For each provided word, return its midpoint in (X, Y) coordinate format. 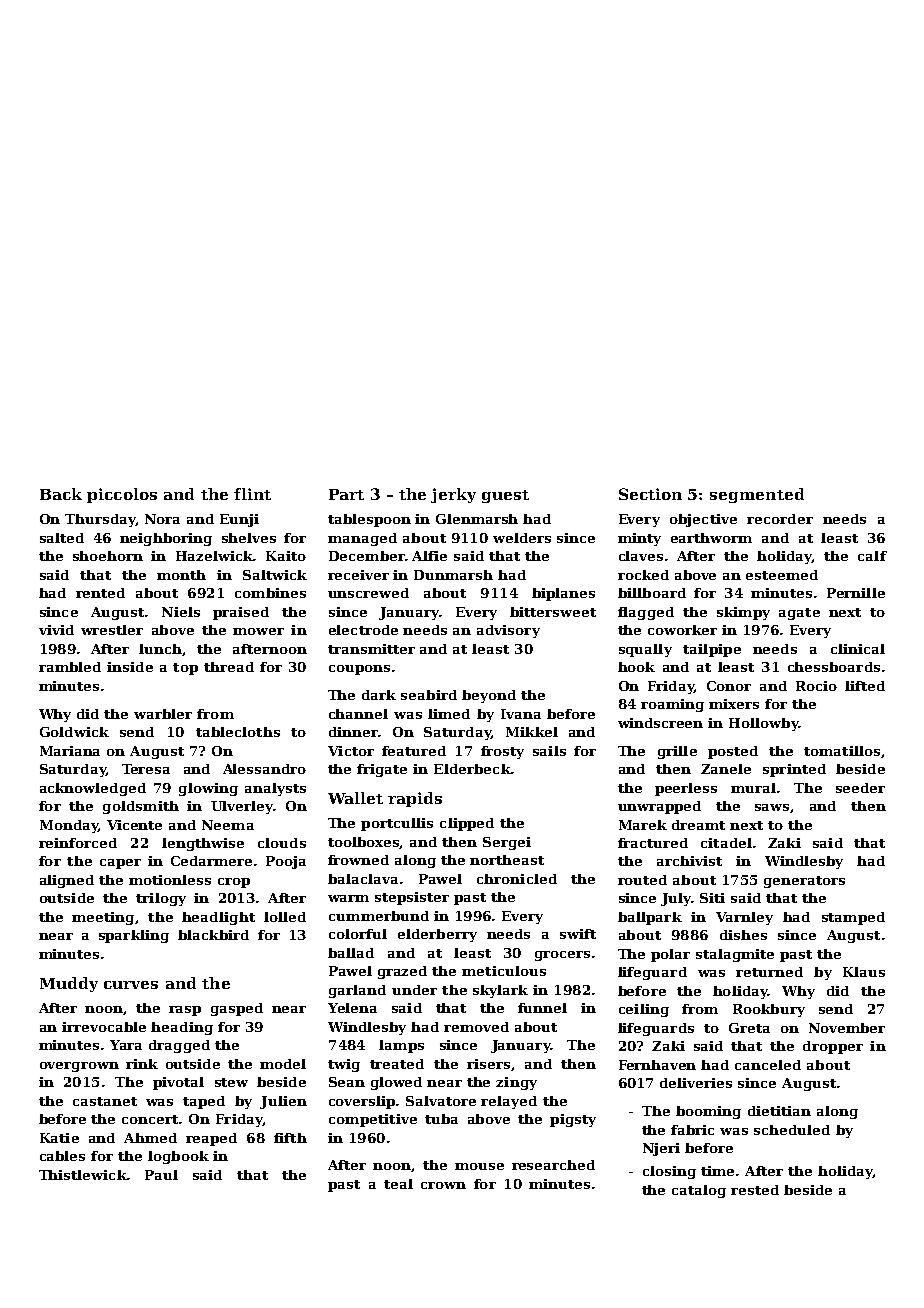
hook (636, 667)
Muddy (69, 984)
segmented (757, 495)
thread (229, 667)
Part (346, 494)
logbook (178, 1157)
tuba (441, 1119)
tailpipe (712, 650)
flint (252, 494)
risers (488, 1064)
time (717, 1171)
